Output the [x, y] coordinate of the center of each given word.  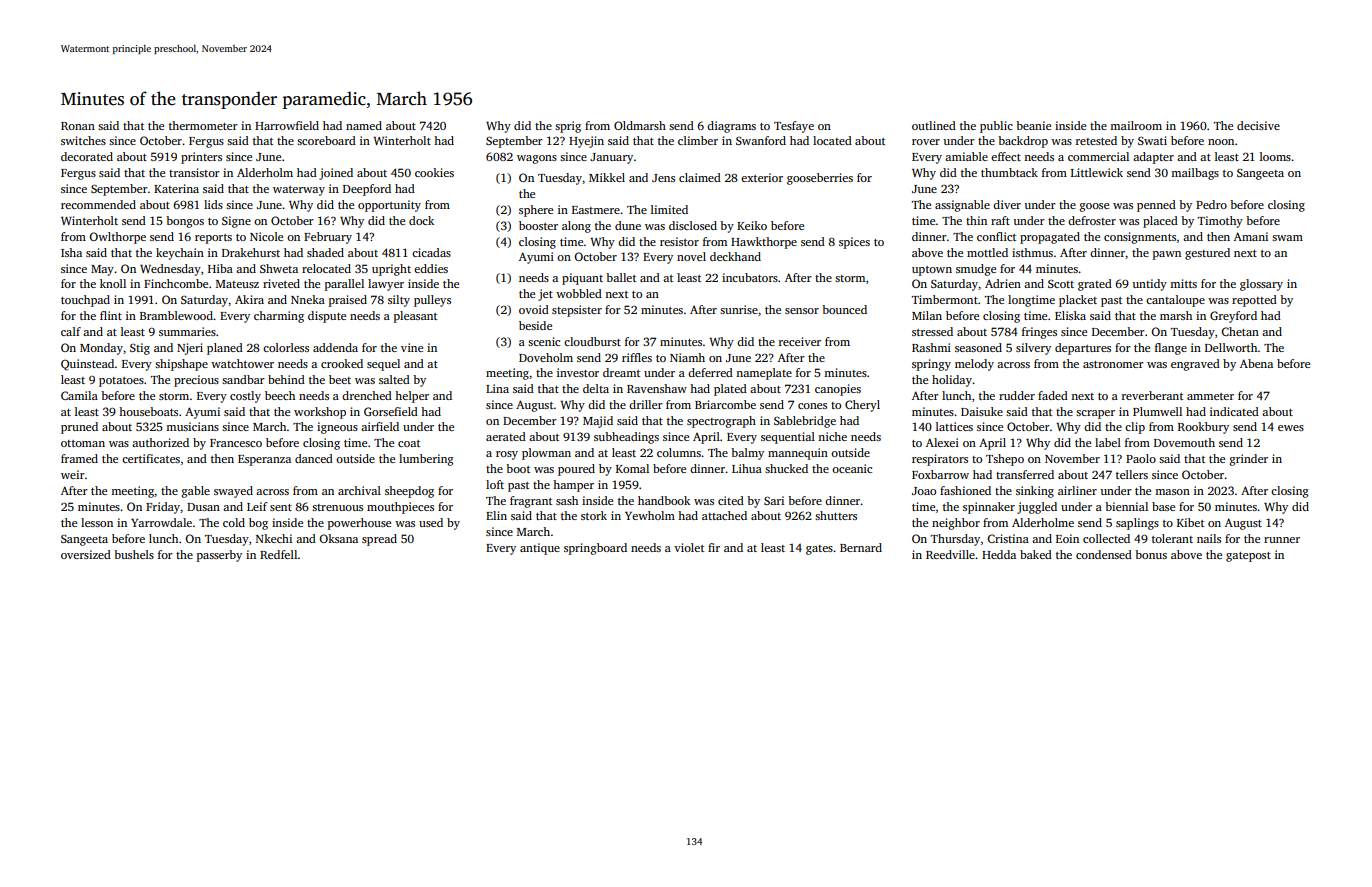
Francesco [236, 443]
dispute [327, 317]
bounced [844, 309]
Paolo [1141, 458]
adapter [1153, 158]
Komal [632, 468]
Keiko [752, 225]
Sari [774, 500]
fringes [1039, 333]
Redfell [279, 554]
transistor [194, 172]
